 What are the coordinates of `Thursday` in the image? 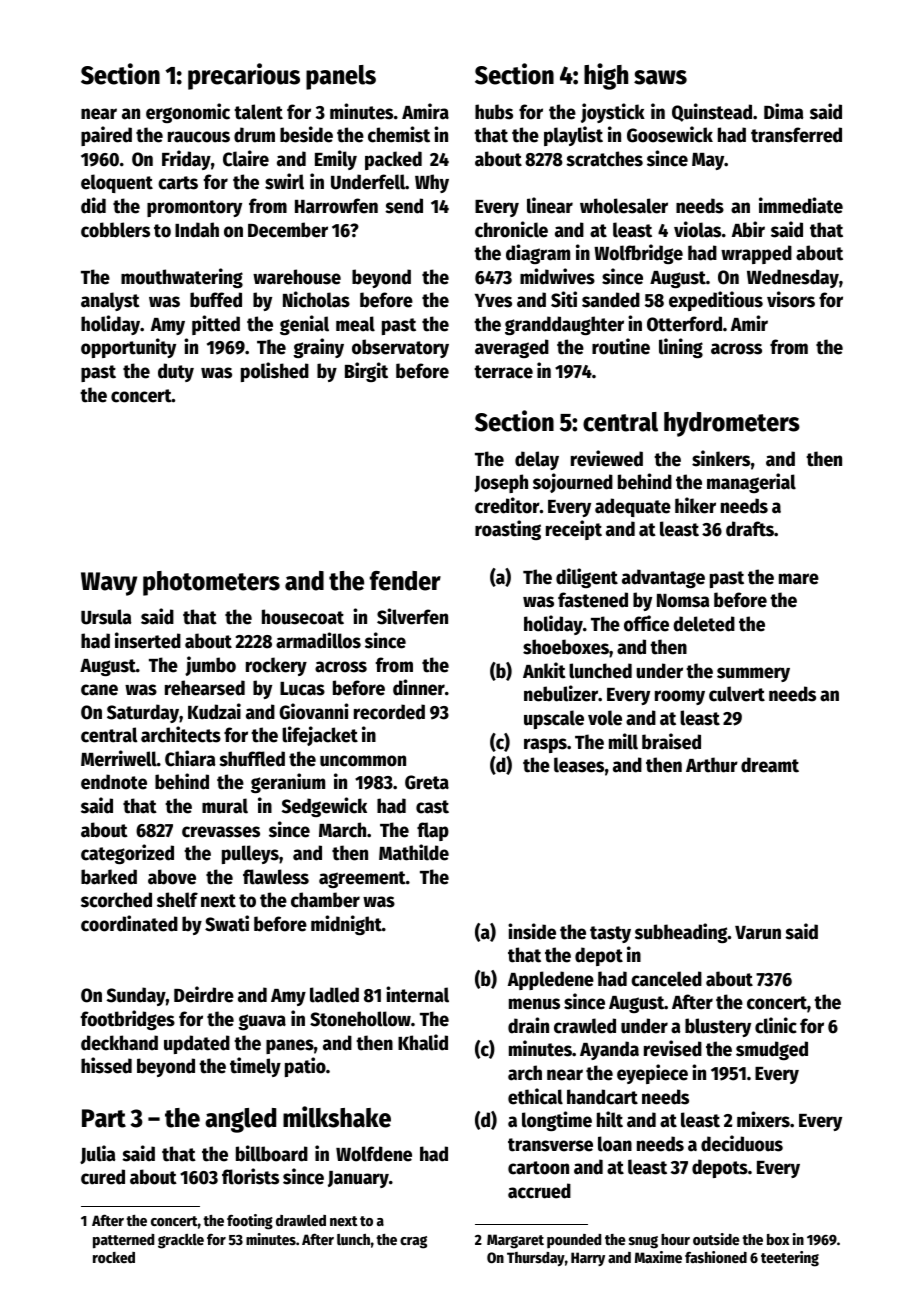 It's located at (536, 1259).
